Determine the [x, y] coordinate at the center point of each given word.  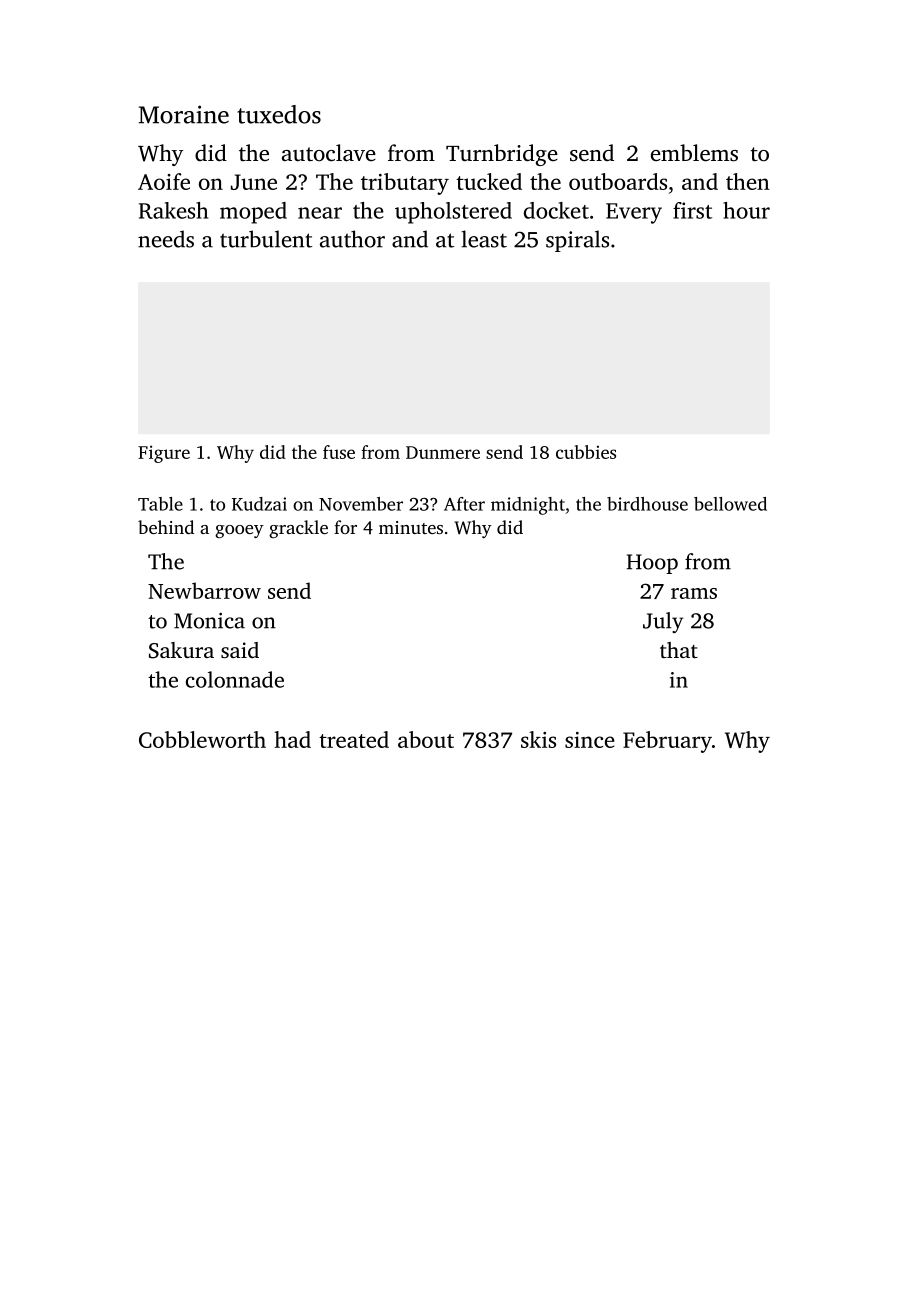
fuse [339, 452]
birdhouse [647, 504]
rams [694, 593]
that [679, 650]
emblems [694, 153]
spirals [577, 241]
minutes [411, 527]
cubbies [586, 452]
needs [166, 239]
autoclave [329, 153]
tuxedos [279, 114]
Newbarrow [204, 590]
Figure [164, 454]
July [663, 622]
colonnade [235, 679]
